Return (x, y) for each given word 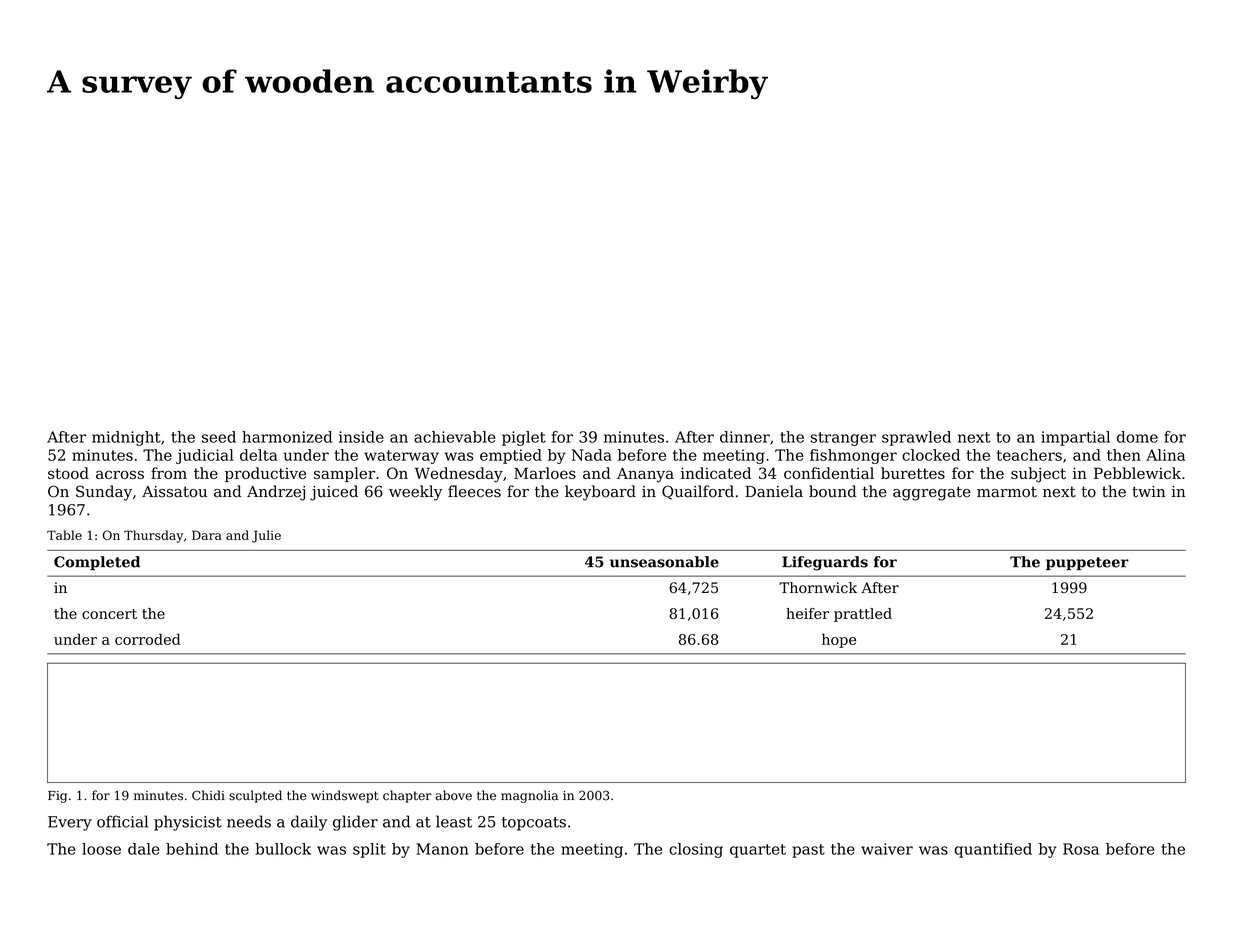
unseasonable (664, 562)
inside (361, 437)
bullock (283, 849)
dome (1137, 437)
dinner (745, 437)
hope (839, 640)
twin (1149, 492)
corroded (148, 639)
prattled (863, 615)
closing (696, 850)
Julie (266, 536)
